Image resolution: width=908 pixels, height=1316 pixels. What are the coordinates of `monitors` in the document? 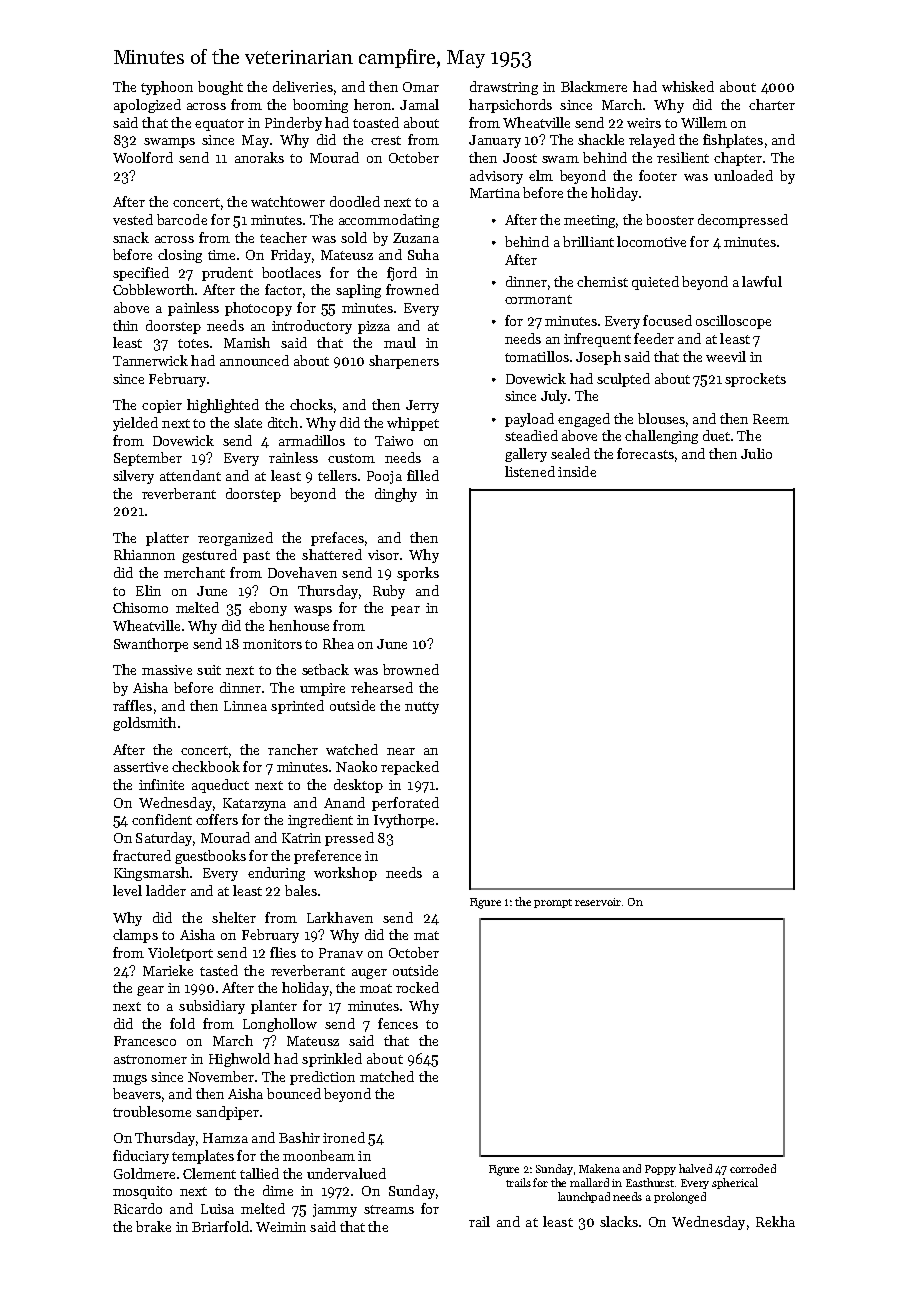 It's located at (272, 644).
